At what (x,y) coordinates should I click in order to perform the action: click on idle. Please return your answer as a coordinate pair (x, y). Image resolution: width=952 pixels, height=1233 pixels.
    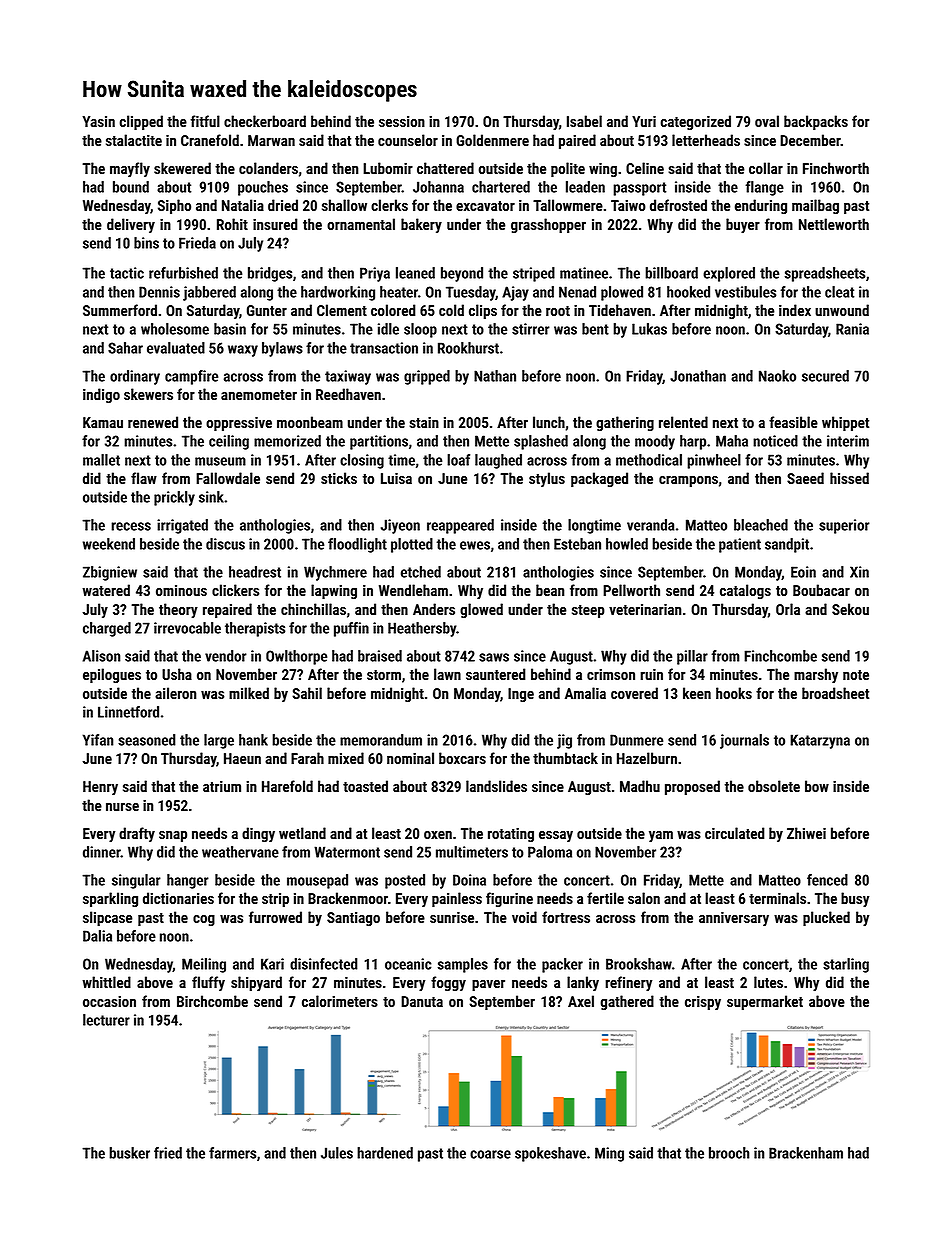
    Looking at the image, I should click on (388, 329).
